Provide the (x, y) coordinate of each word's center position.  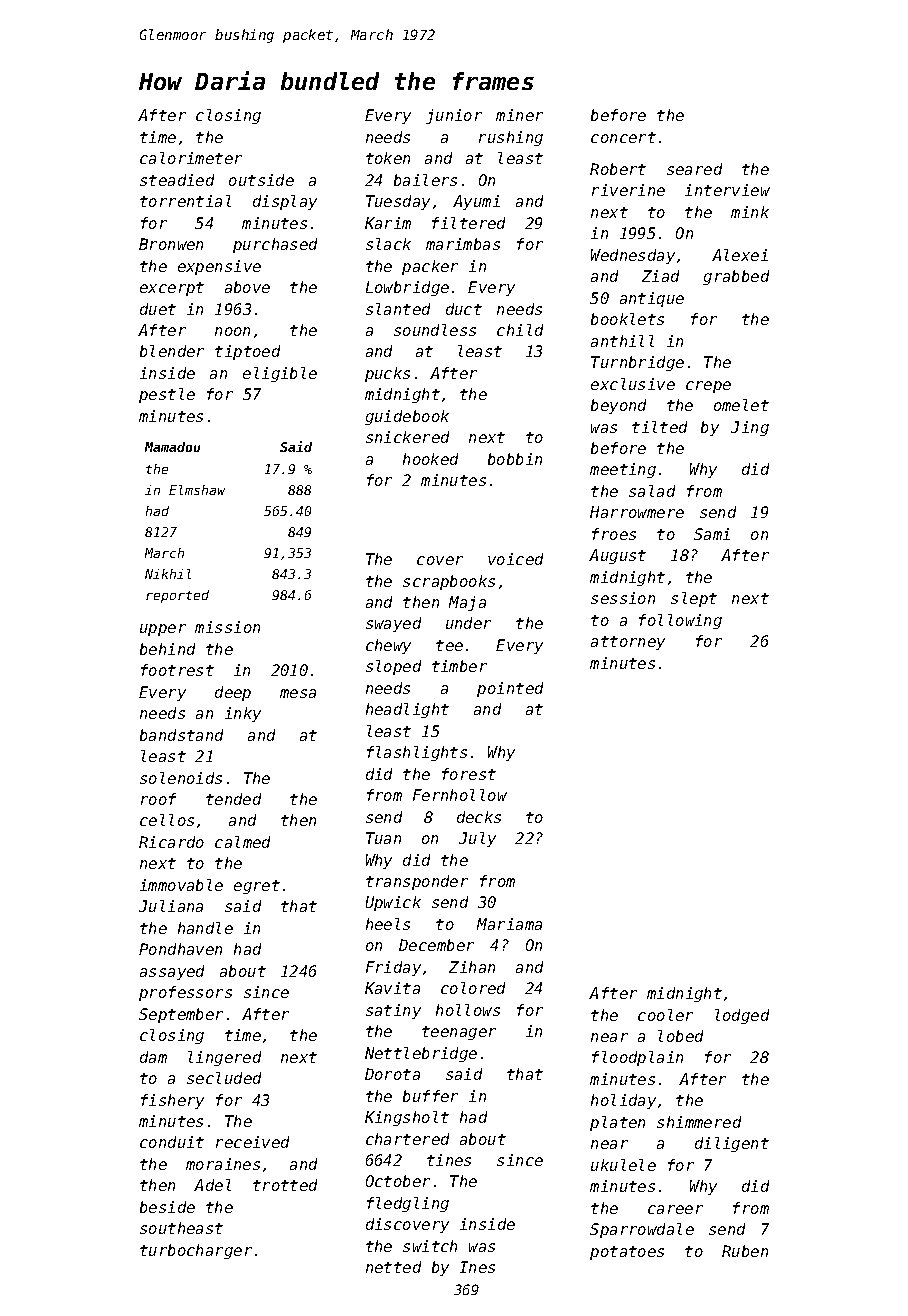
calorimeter (191, 158)
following (680, 621)
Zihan (472, 967)
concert (623, 137)
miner (519, 115)
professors (185, 993)
